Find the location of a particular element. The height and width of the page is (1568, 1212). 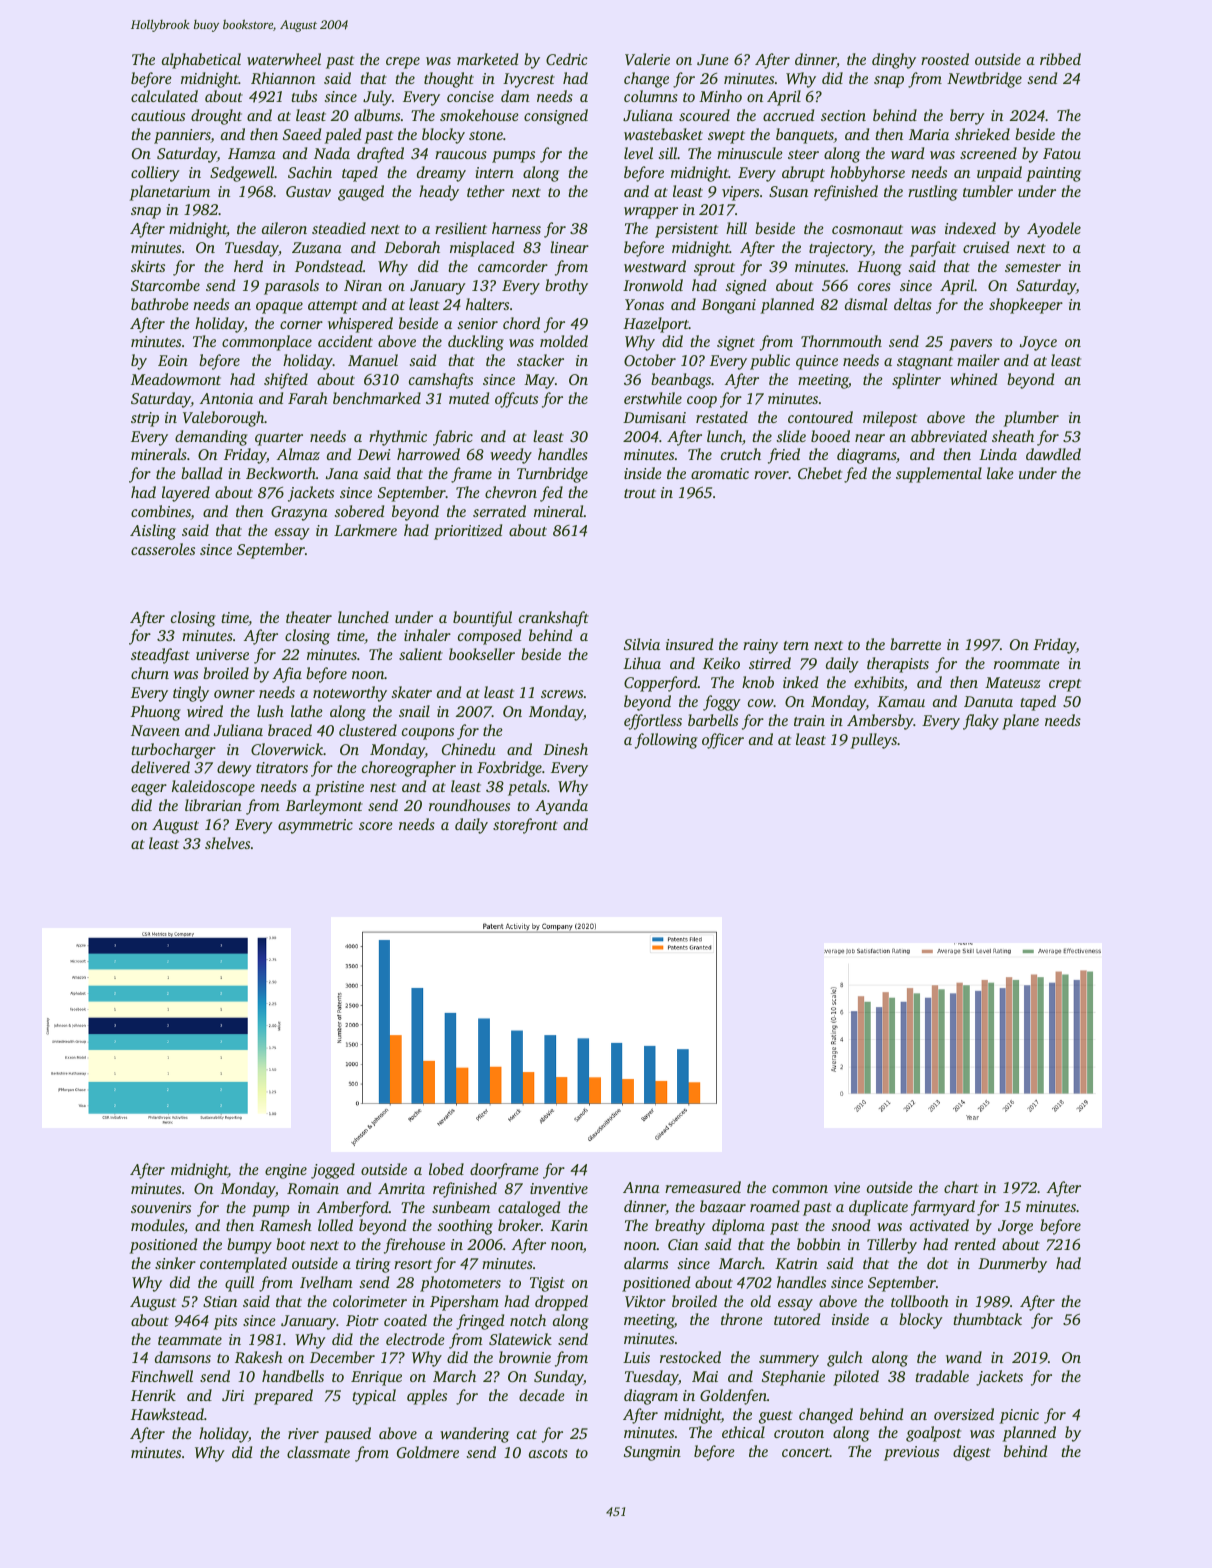

roosted is located at coordinates (945, 59).
